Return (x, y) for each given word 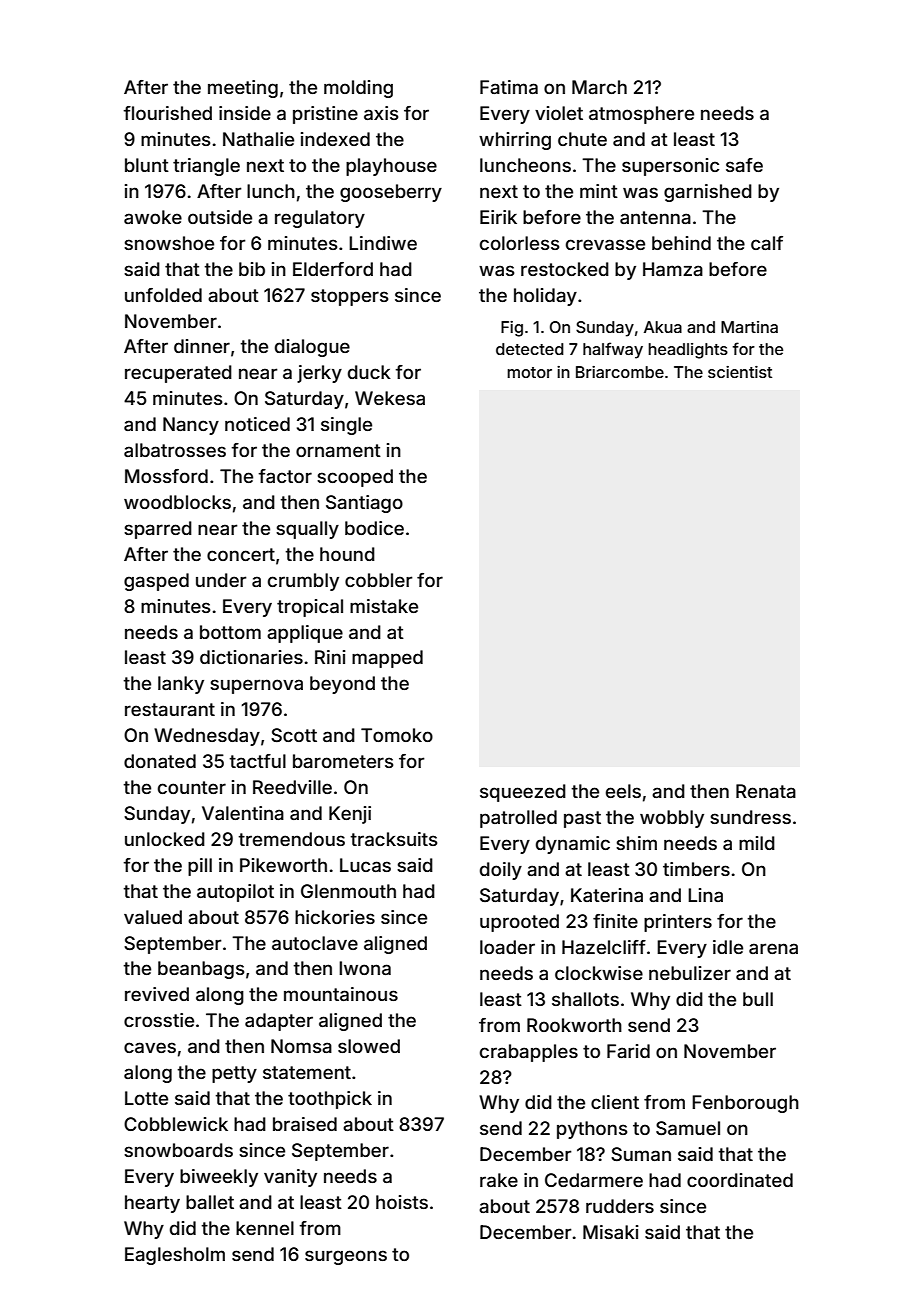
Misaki (611, 1232)
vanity (290, 1178)
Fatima (509, 87)
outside (220, 217)
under (221, 580)
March (599, 87)
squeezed (523, 793)
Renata (766, 791)
